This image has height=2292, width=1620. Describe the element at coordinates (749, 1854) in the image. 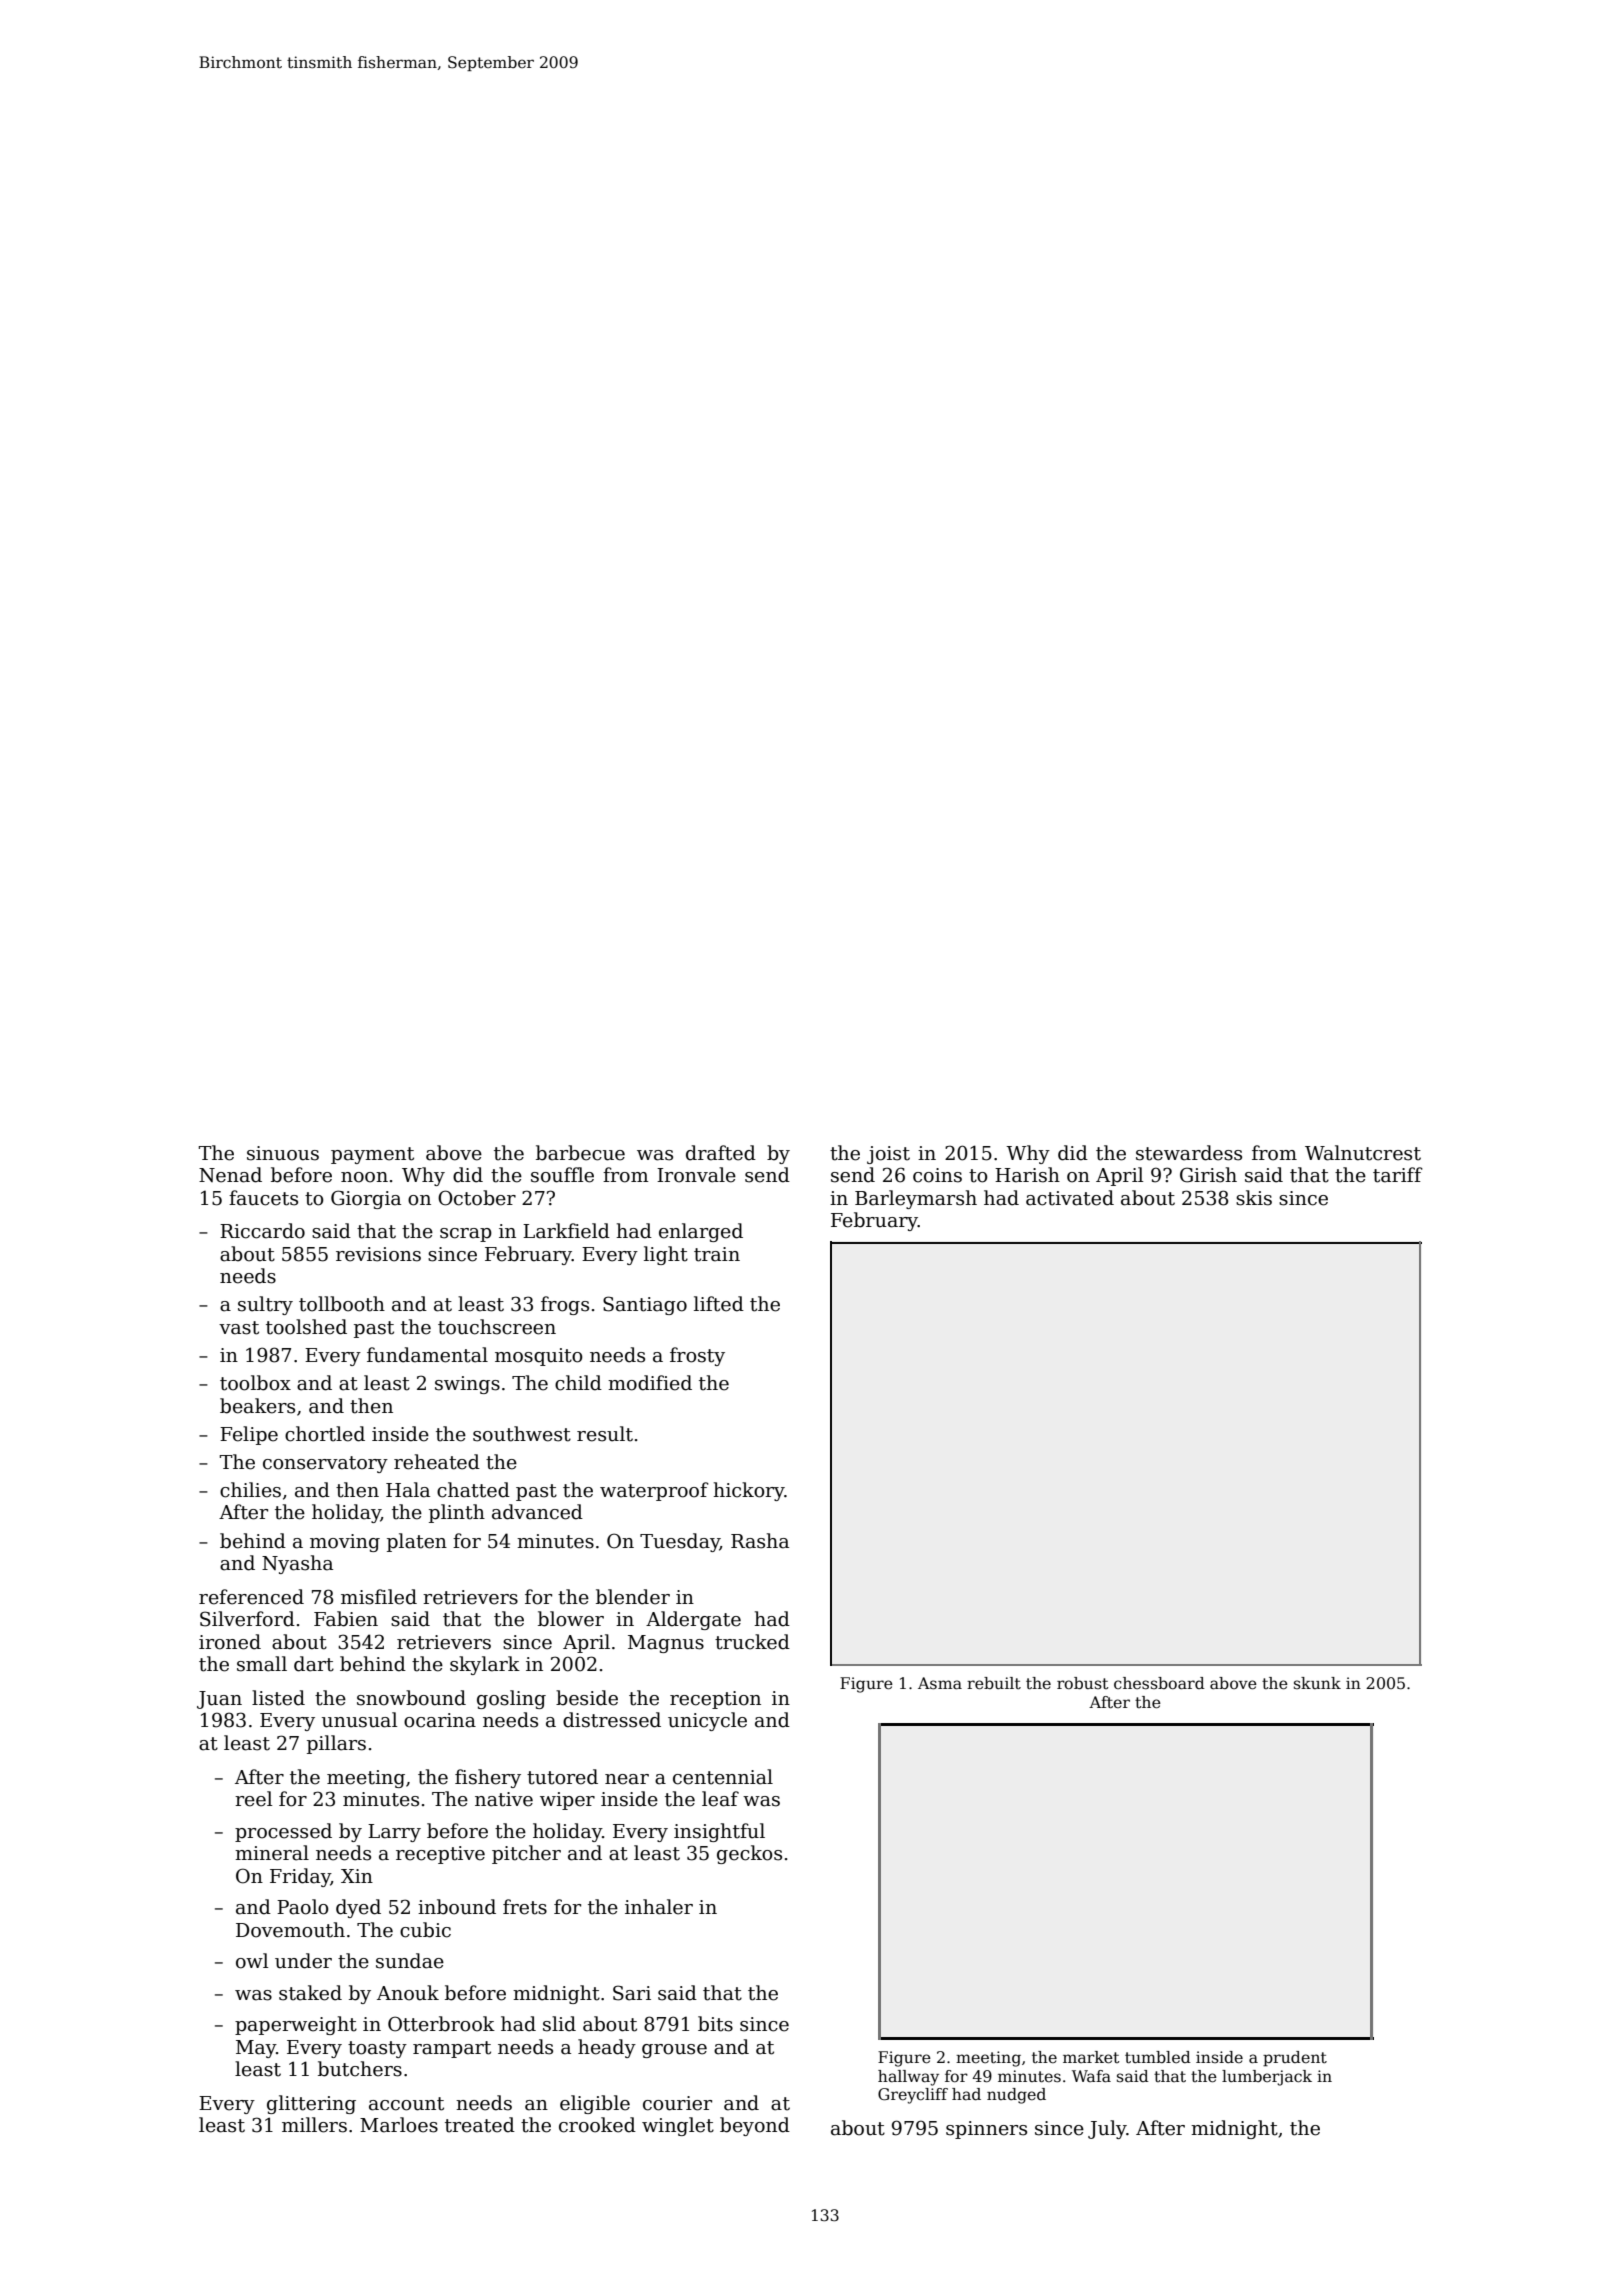

I see `geckos` at that location.
